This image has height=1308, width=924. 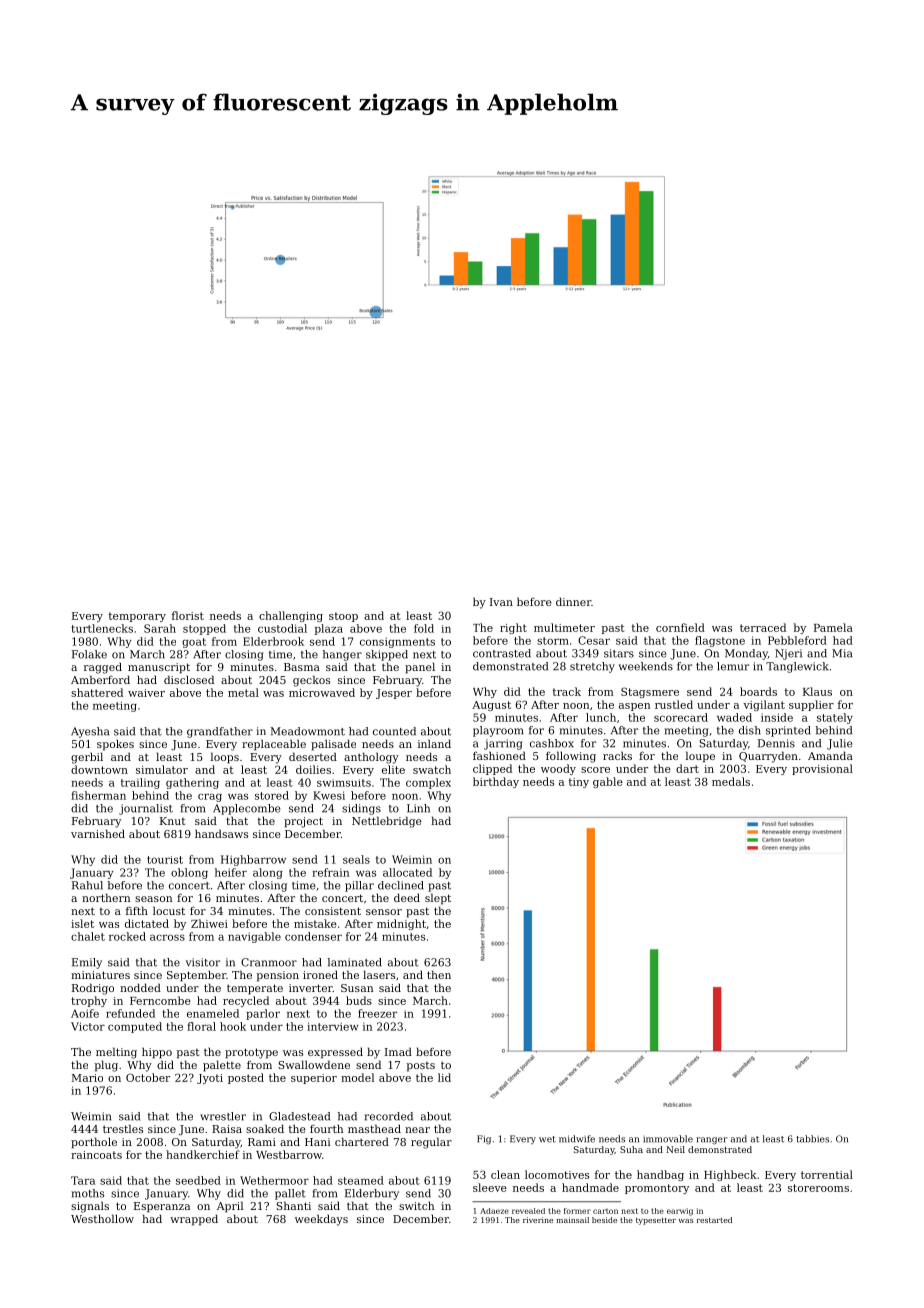 I want to click on locust, so click(x=169, y=910).
